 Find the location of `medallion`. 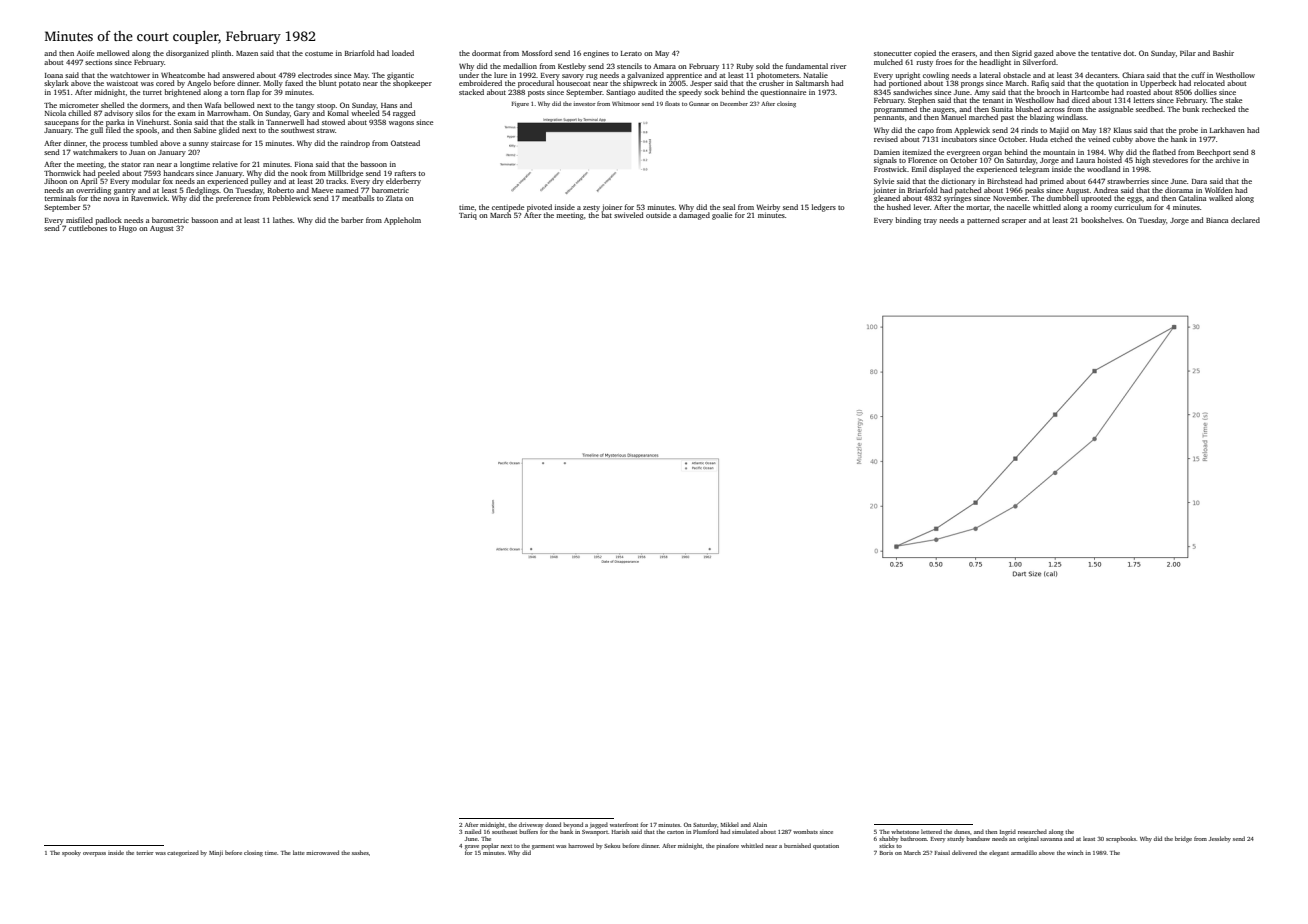

medallion is located at coordinates (520, 66).
